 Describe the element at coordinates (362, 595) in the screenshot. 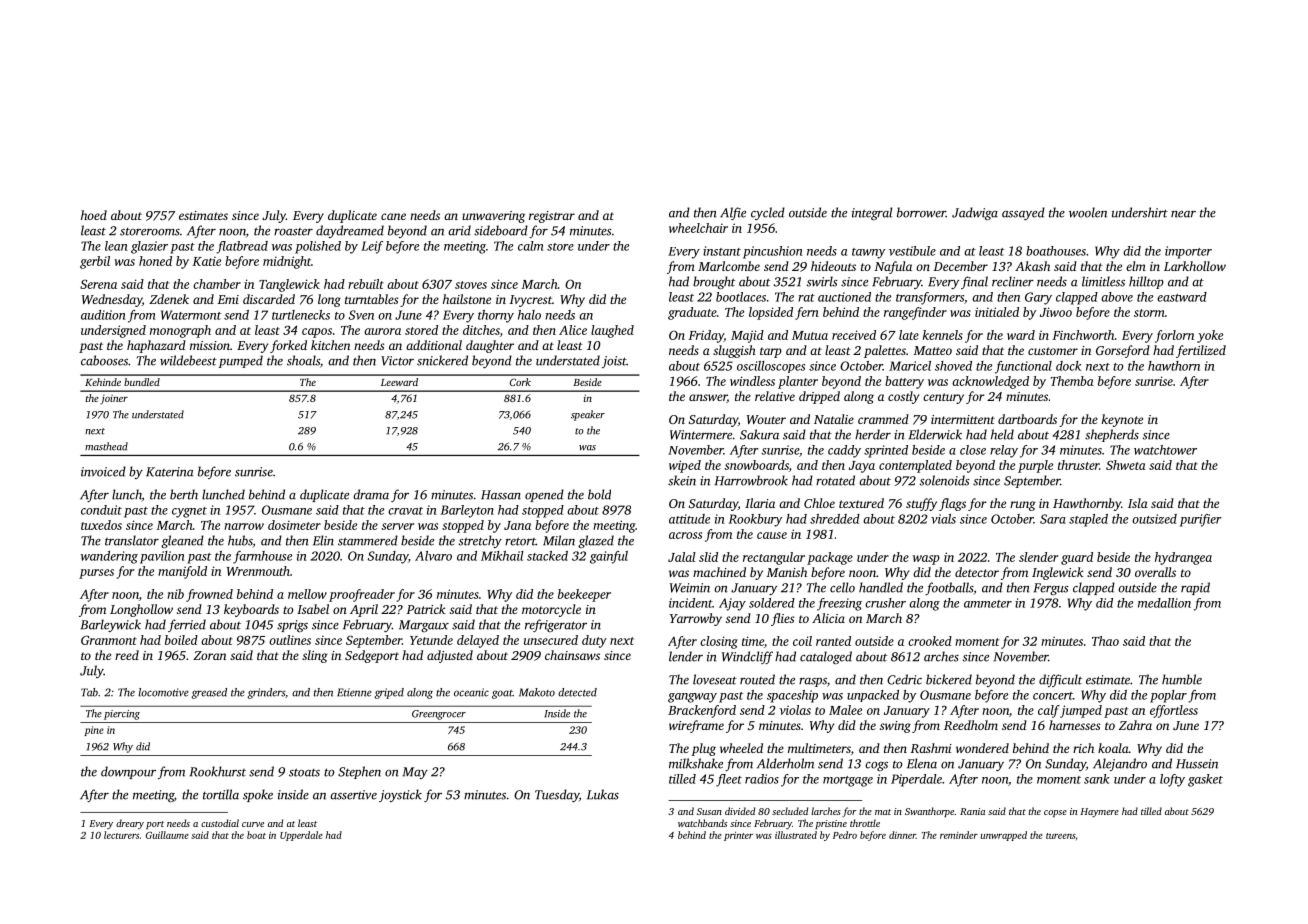

I see `proofreader` at that location.
